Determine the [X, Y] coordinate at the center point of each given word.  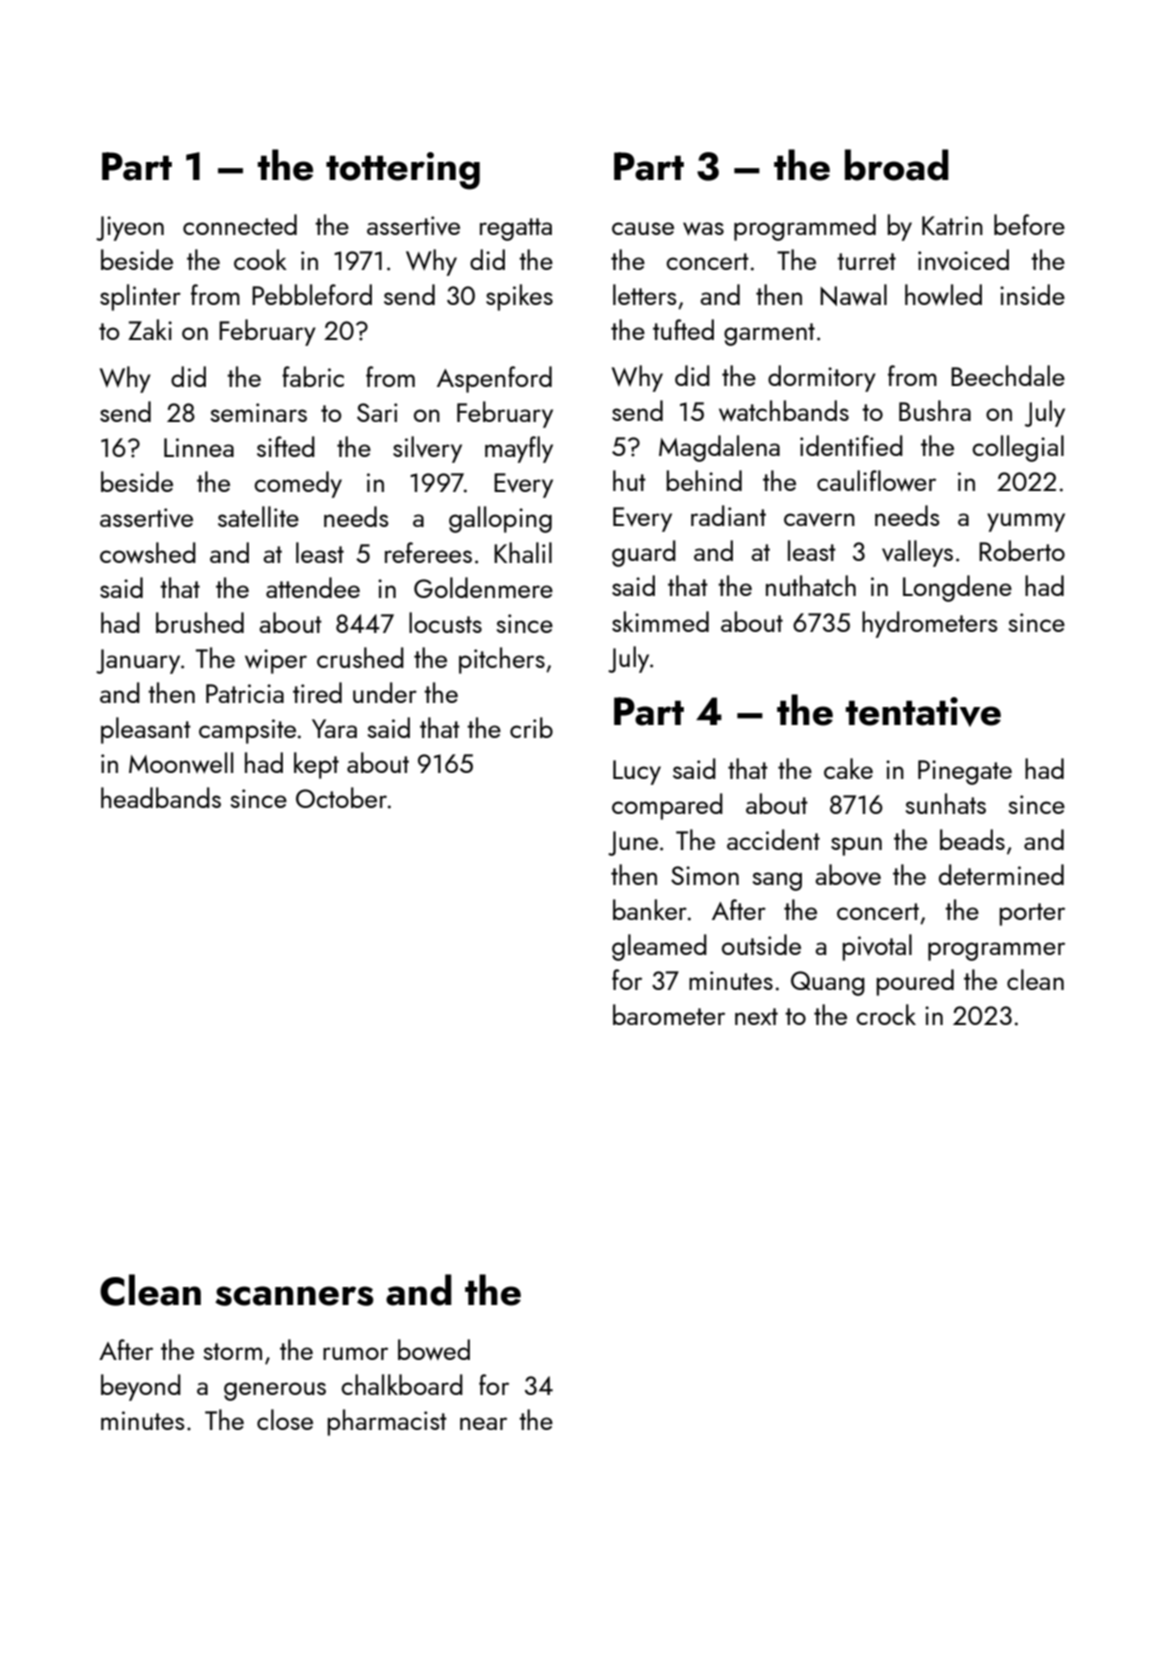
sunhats [945, 803]
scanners [294, 1296]
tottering [403, 171]
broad [897, 165]
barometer [669, 1014]
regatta [516, 229]
